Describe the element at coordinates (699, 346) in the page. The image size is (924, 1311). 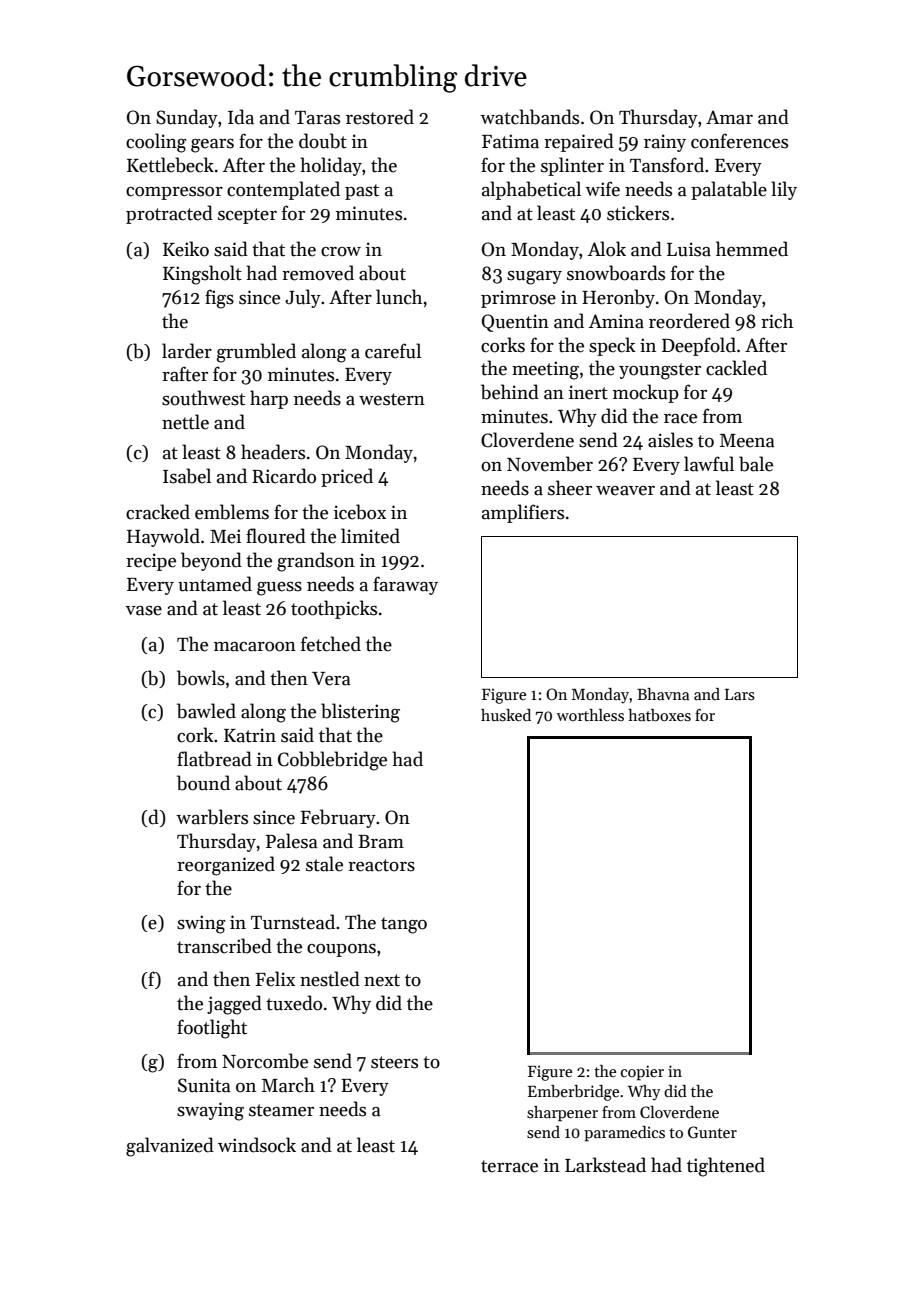
I see `Deepfold` at that location.
